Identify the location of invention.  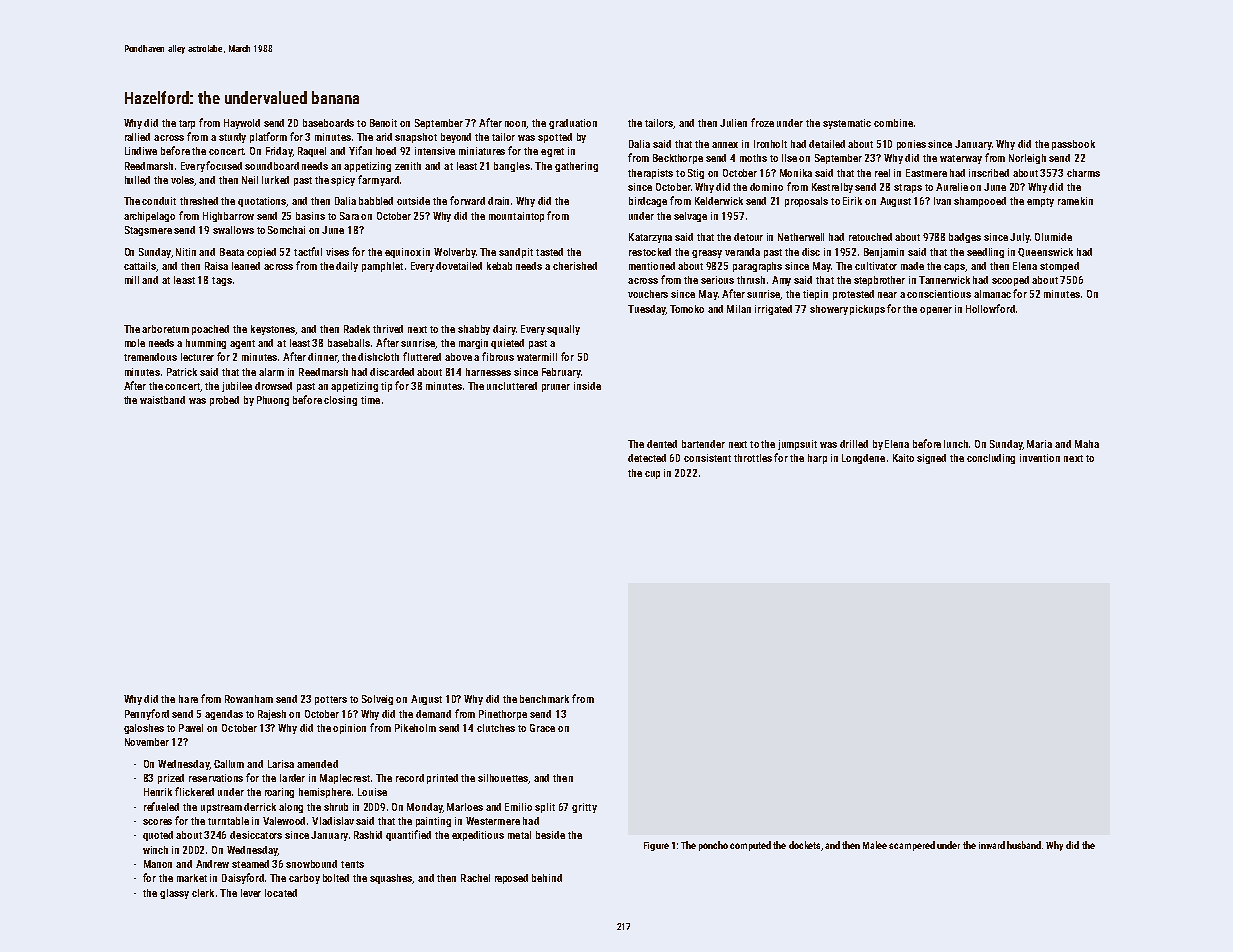
(1040, 458).
